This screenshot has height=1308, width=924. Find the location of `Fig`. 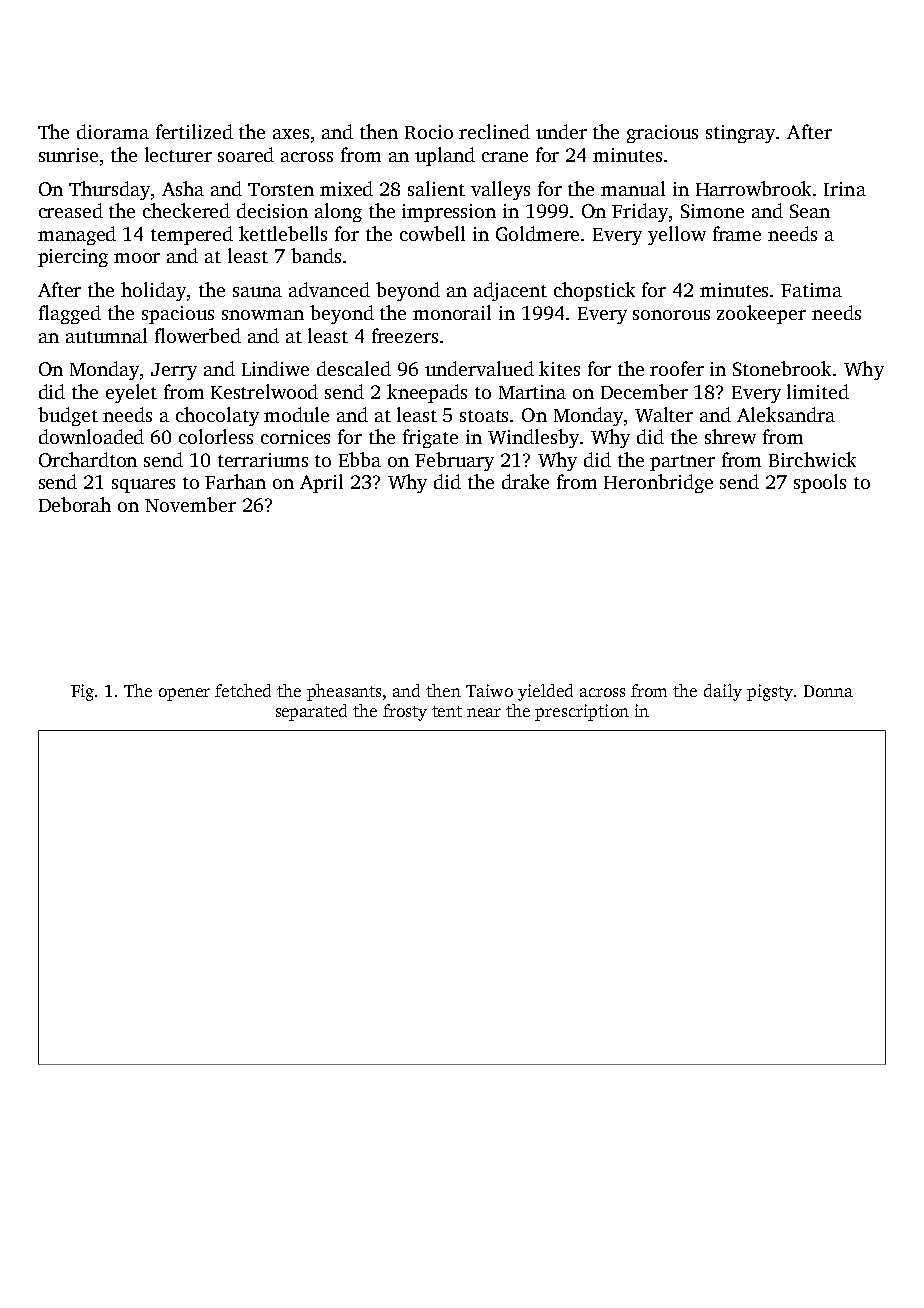

Fig is located at coordinates (82, 692).
